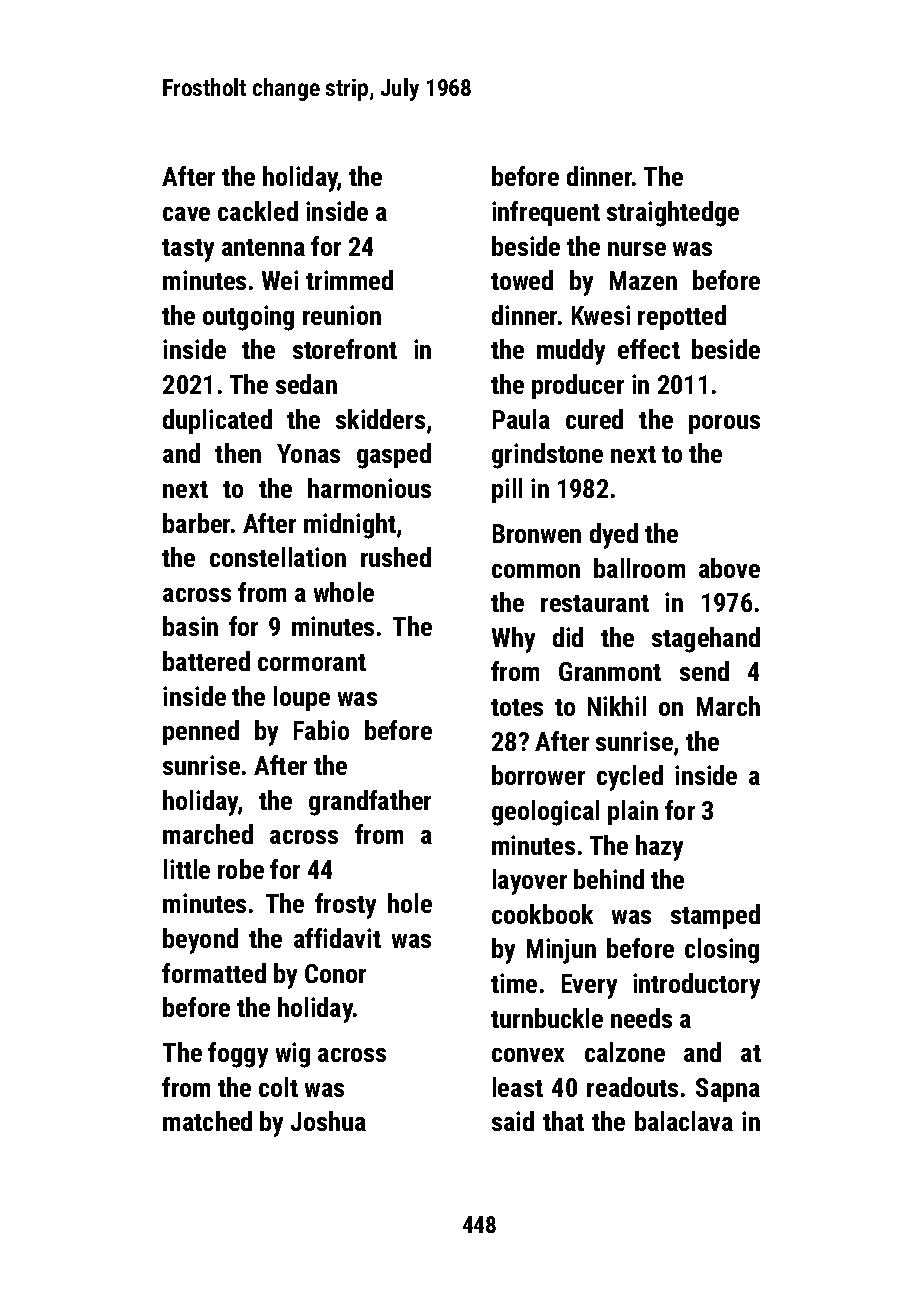 The height and width of the image is (1311, 924). Describe the element at coordinates (571, 352) in the image. I see `muddy` at that location.
